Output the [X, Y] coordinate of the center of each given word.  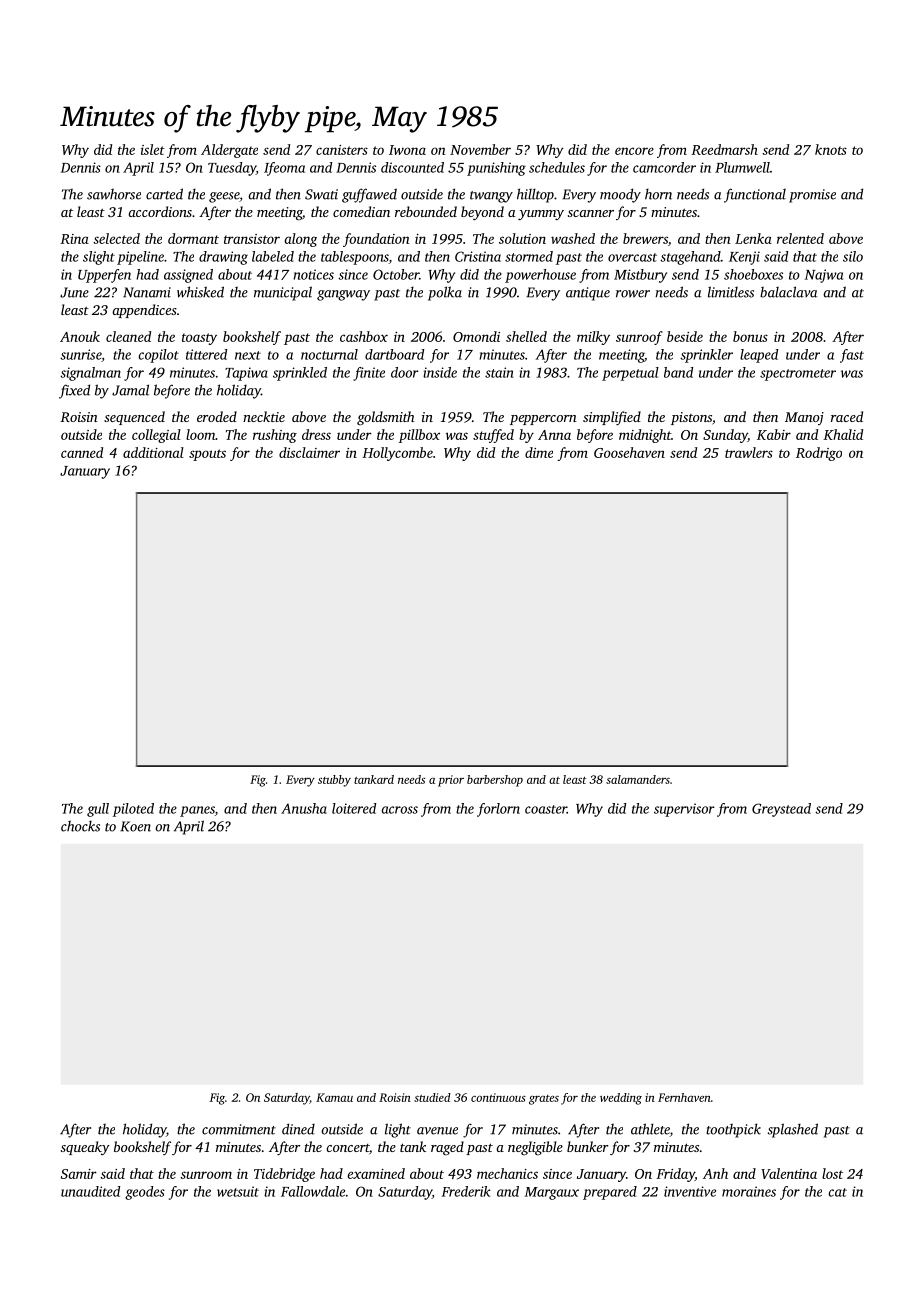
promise [812, 196]
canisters [342, 150]
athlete [650, 1130]
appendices [144, 311]
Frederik [466, 1191]
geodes [145, 1193]
